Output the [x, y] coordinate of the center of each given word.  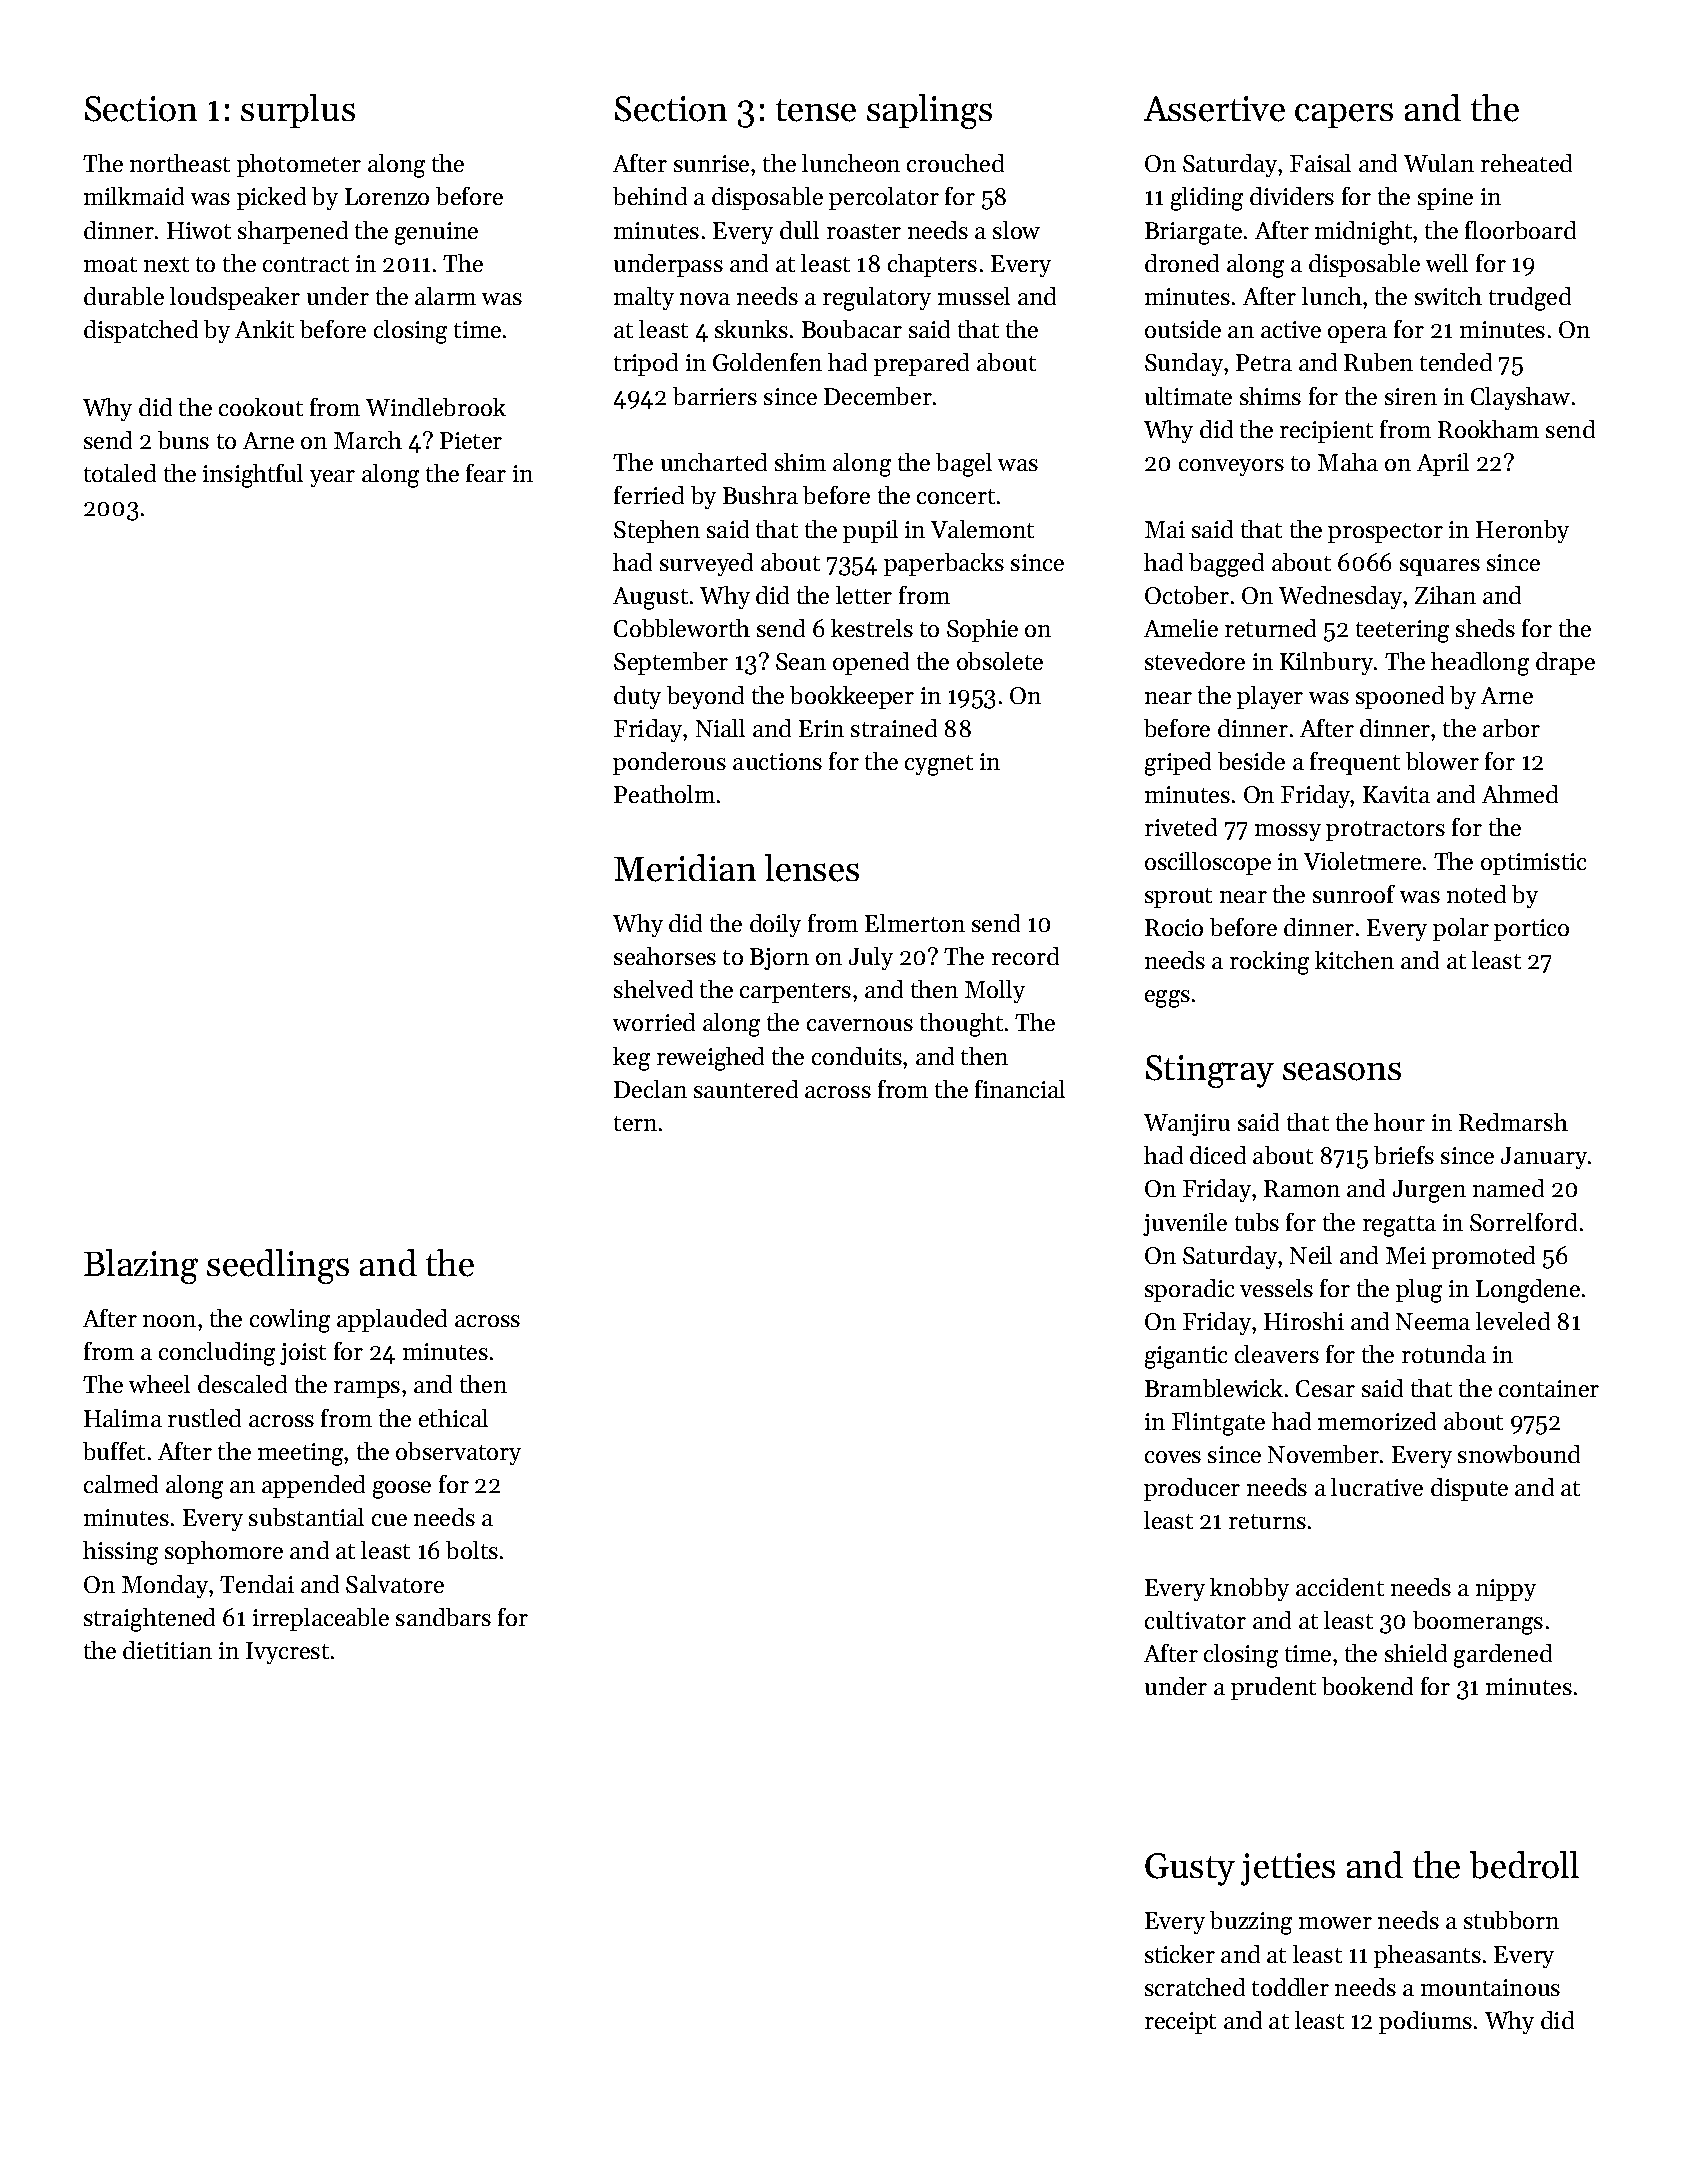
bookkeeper [852, 697]
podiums [1425, 2022]
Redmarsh [1513, 1122]
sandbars [443, 1617]
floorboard [1520, 230]
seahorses [665, 956]
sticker [1180, 1954]
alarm [445, 296]
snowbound [1519, 1454]
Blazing [141, 1266]
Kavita [1396, 794]
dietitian [167, 1650]
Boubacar [852, 329]
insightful [253, 476]
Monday [165, 1586]
